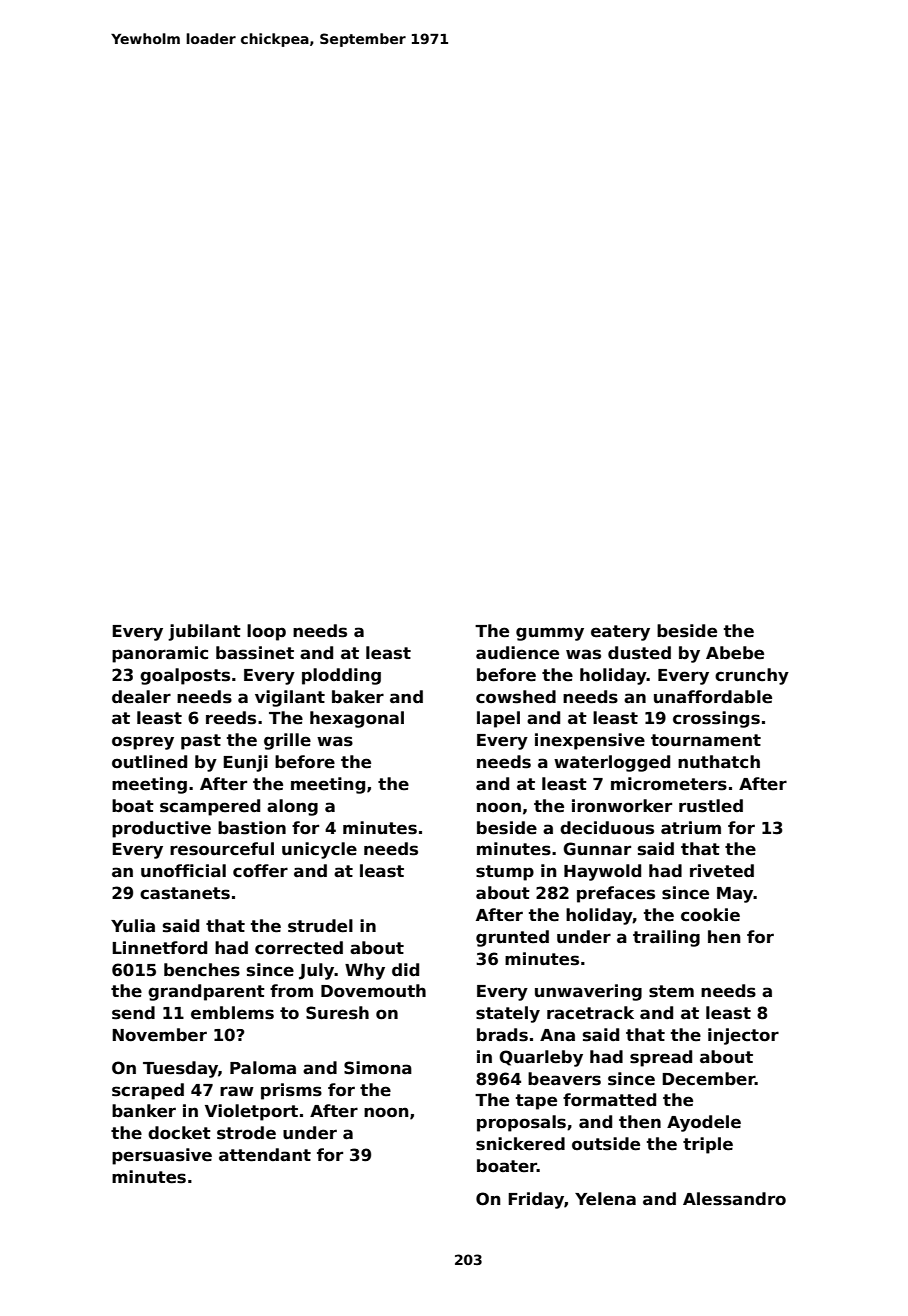 The width and height of the screenshot is (908, 1316). I want to click on gummy, so click(550, 634).
